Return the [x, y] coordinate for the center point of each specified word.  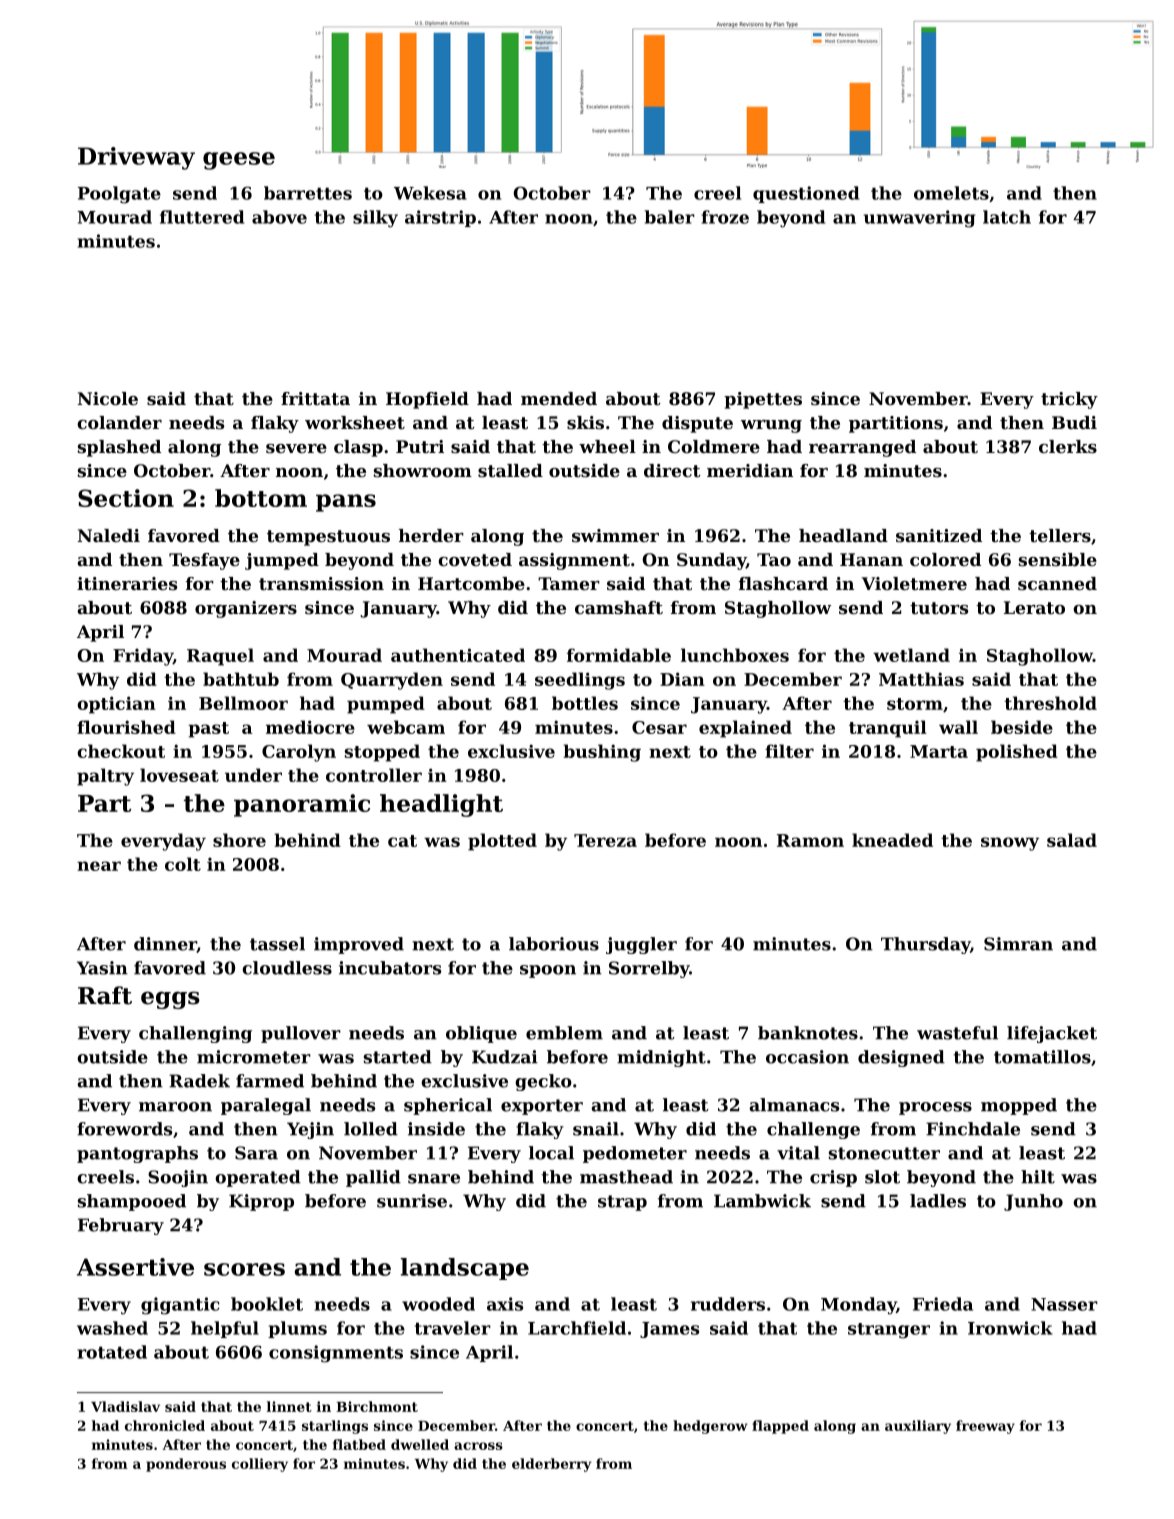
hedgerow [710, 1427]
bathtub [241, 679]
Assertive [135, 1267]
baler [670, 217]
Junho [1033, 1202]
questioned [806, 194]
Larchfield [577, 1328]
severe [296, 448]
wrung [771, 426]
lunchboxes [735, 655]
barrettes [308, 193]
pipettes [763, 400]
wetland [911, 655]
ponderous [186, 1465]
